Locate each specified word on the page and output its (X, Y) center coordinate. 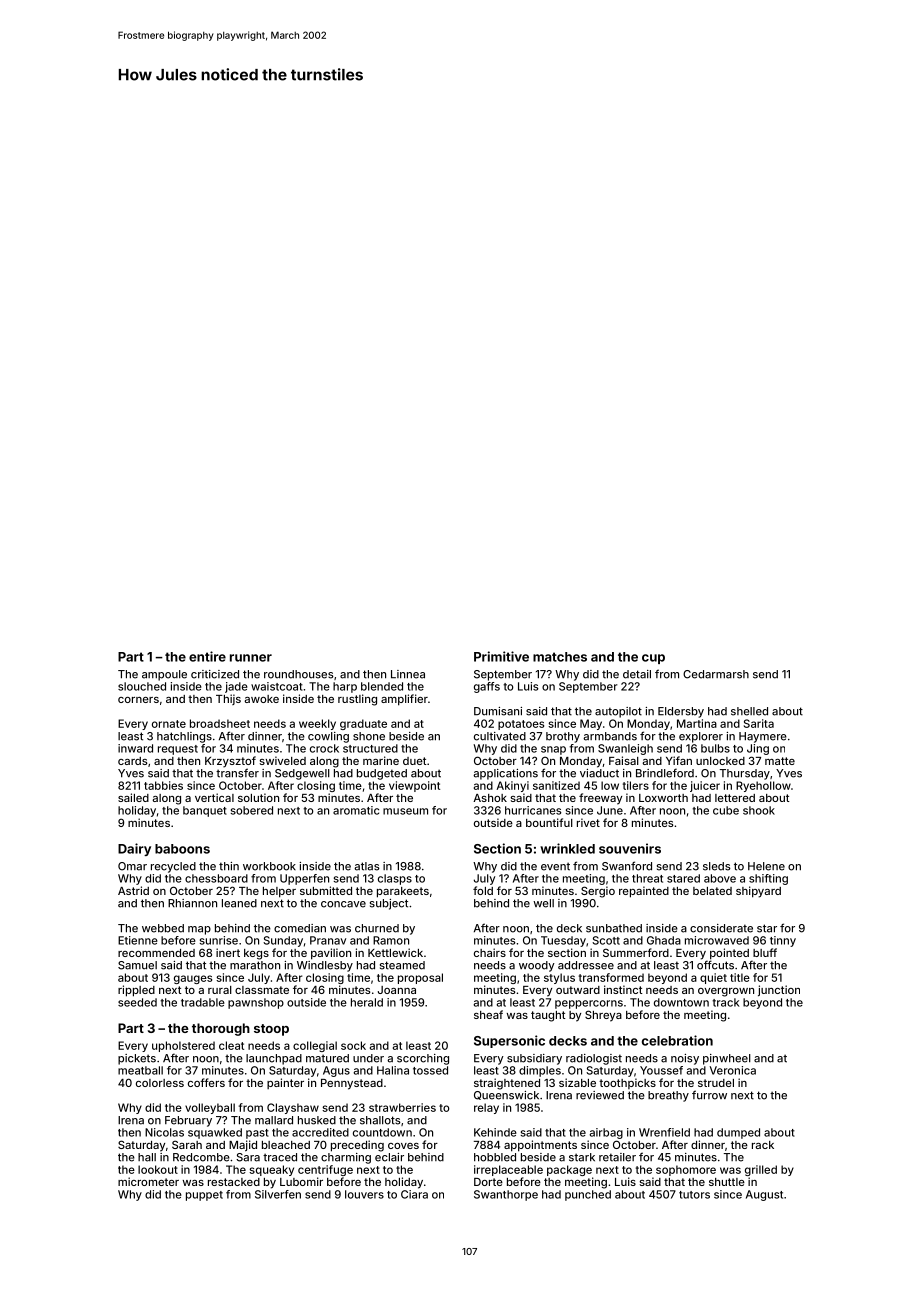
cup (653, 659)
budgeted (382, 774)
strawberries (402, 1107)
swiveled (282, 760)
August (764, 1195)
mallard (274, 1120)
